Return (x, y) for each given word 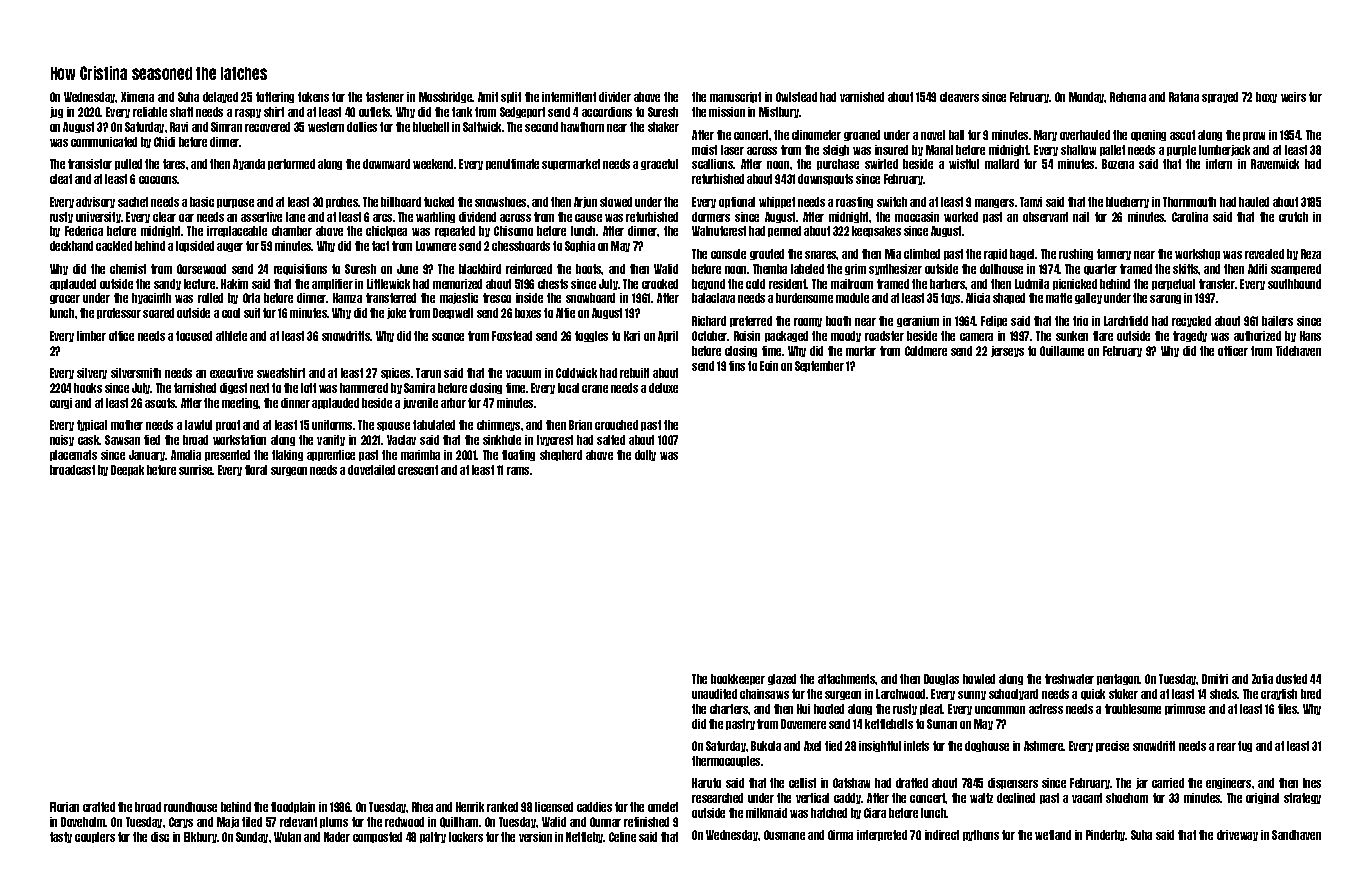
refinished (646, 822)
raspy (248, 113)
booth (838, 321)
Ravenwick (1275, 164)
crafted (99, 807)
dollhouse (1001, 269)
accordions (607, 112)
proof (228, 425)
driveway (1237, 835)
